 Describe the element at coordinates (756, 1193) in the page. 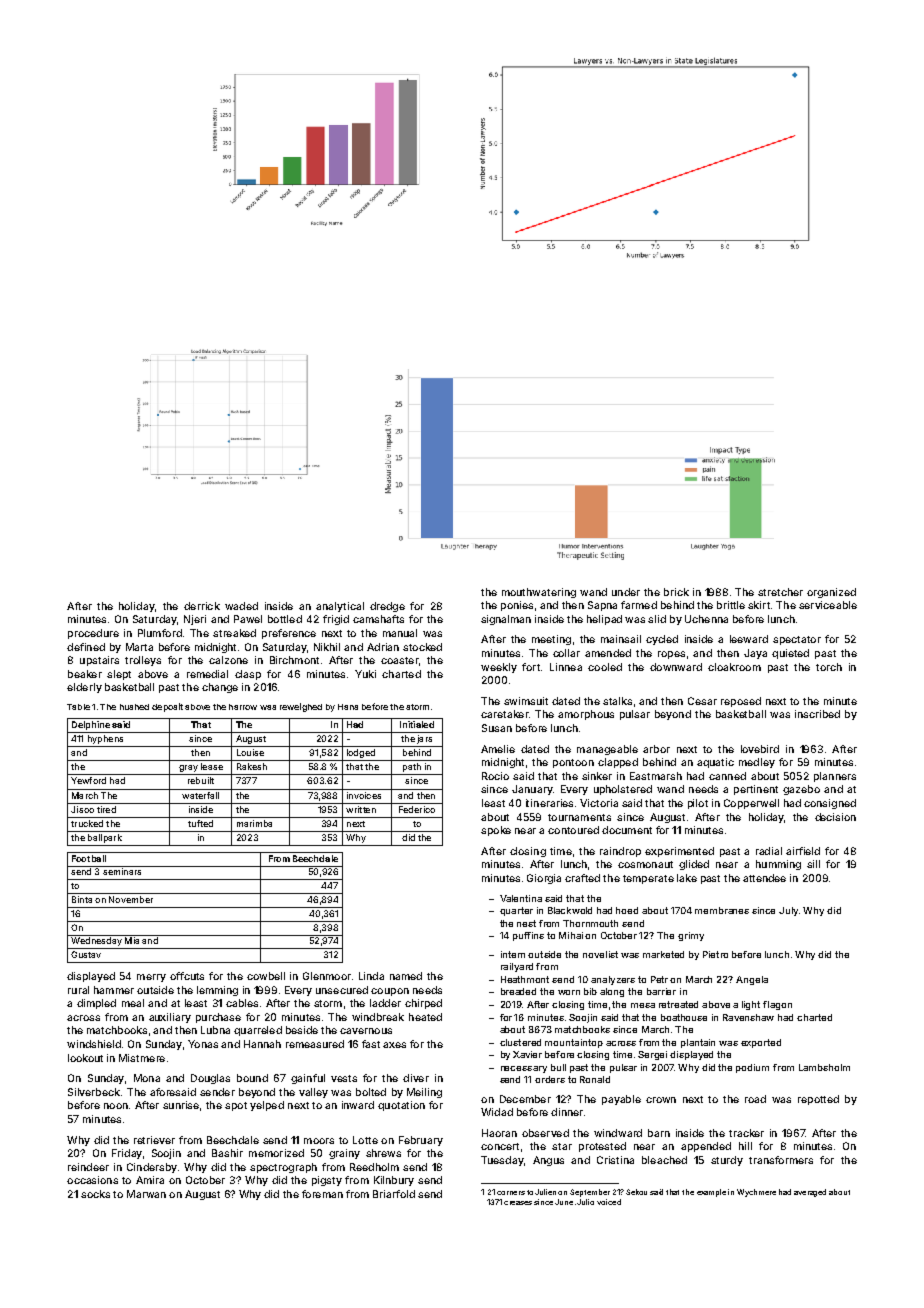

I see `Wychmere` at that location.
